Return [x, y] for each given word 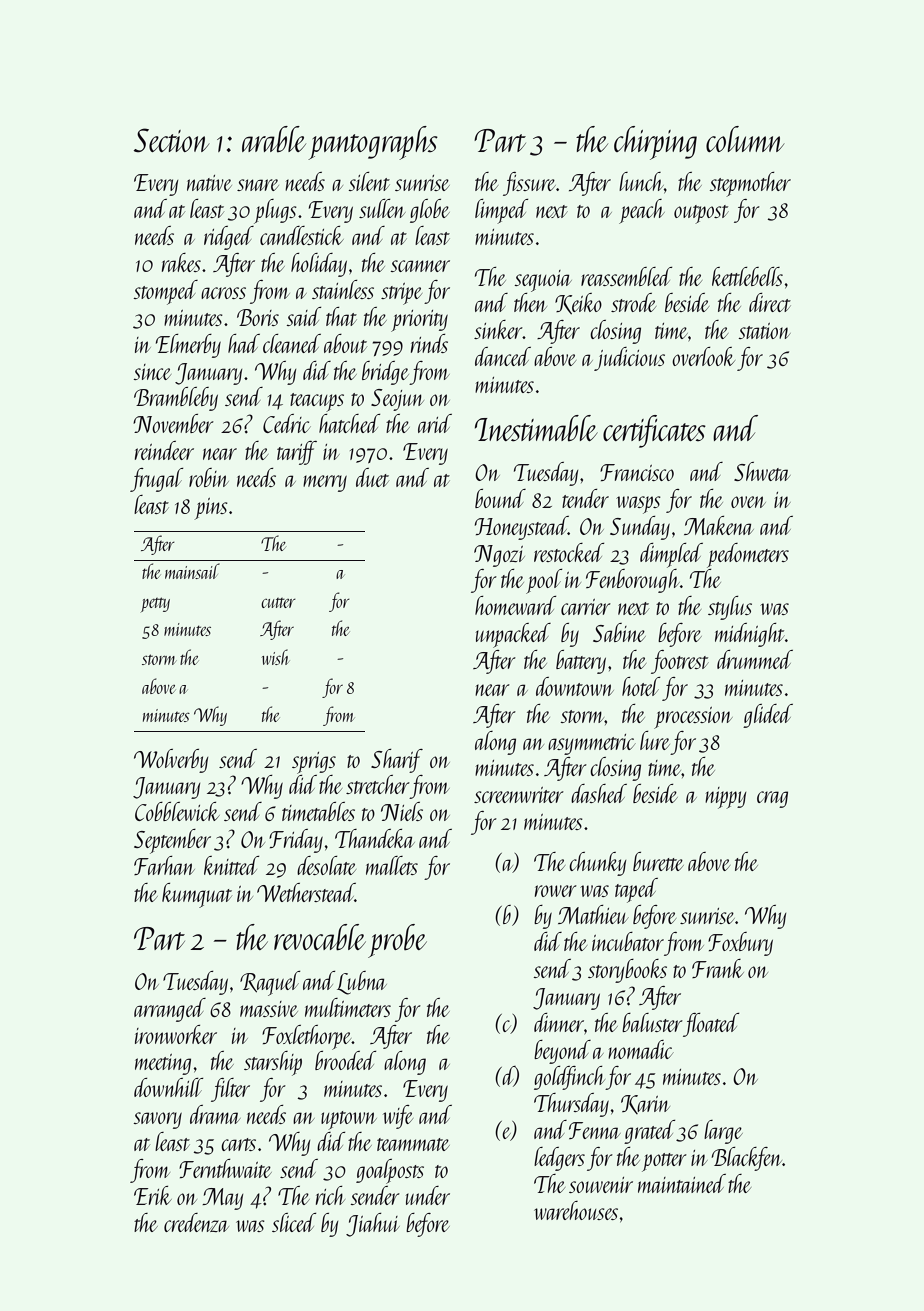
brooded [345, 1060]
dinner [559, 1022]
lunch [641, 181]
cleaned [292, 343]
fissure [529, 184]
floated [711, 1025]
